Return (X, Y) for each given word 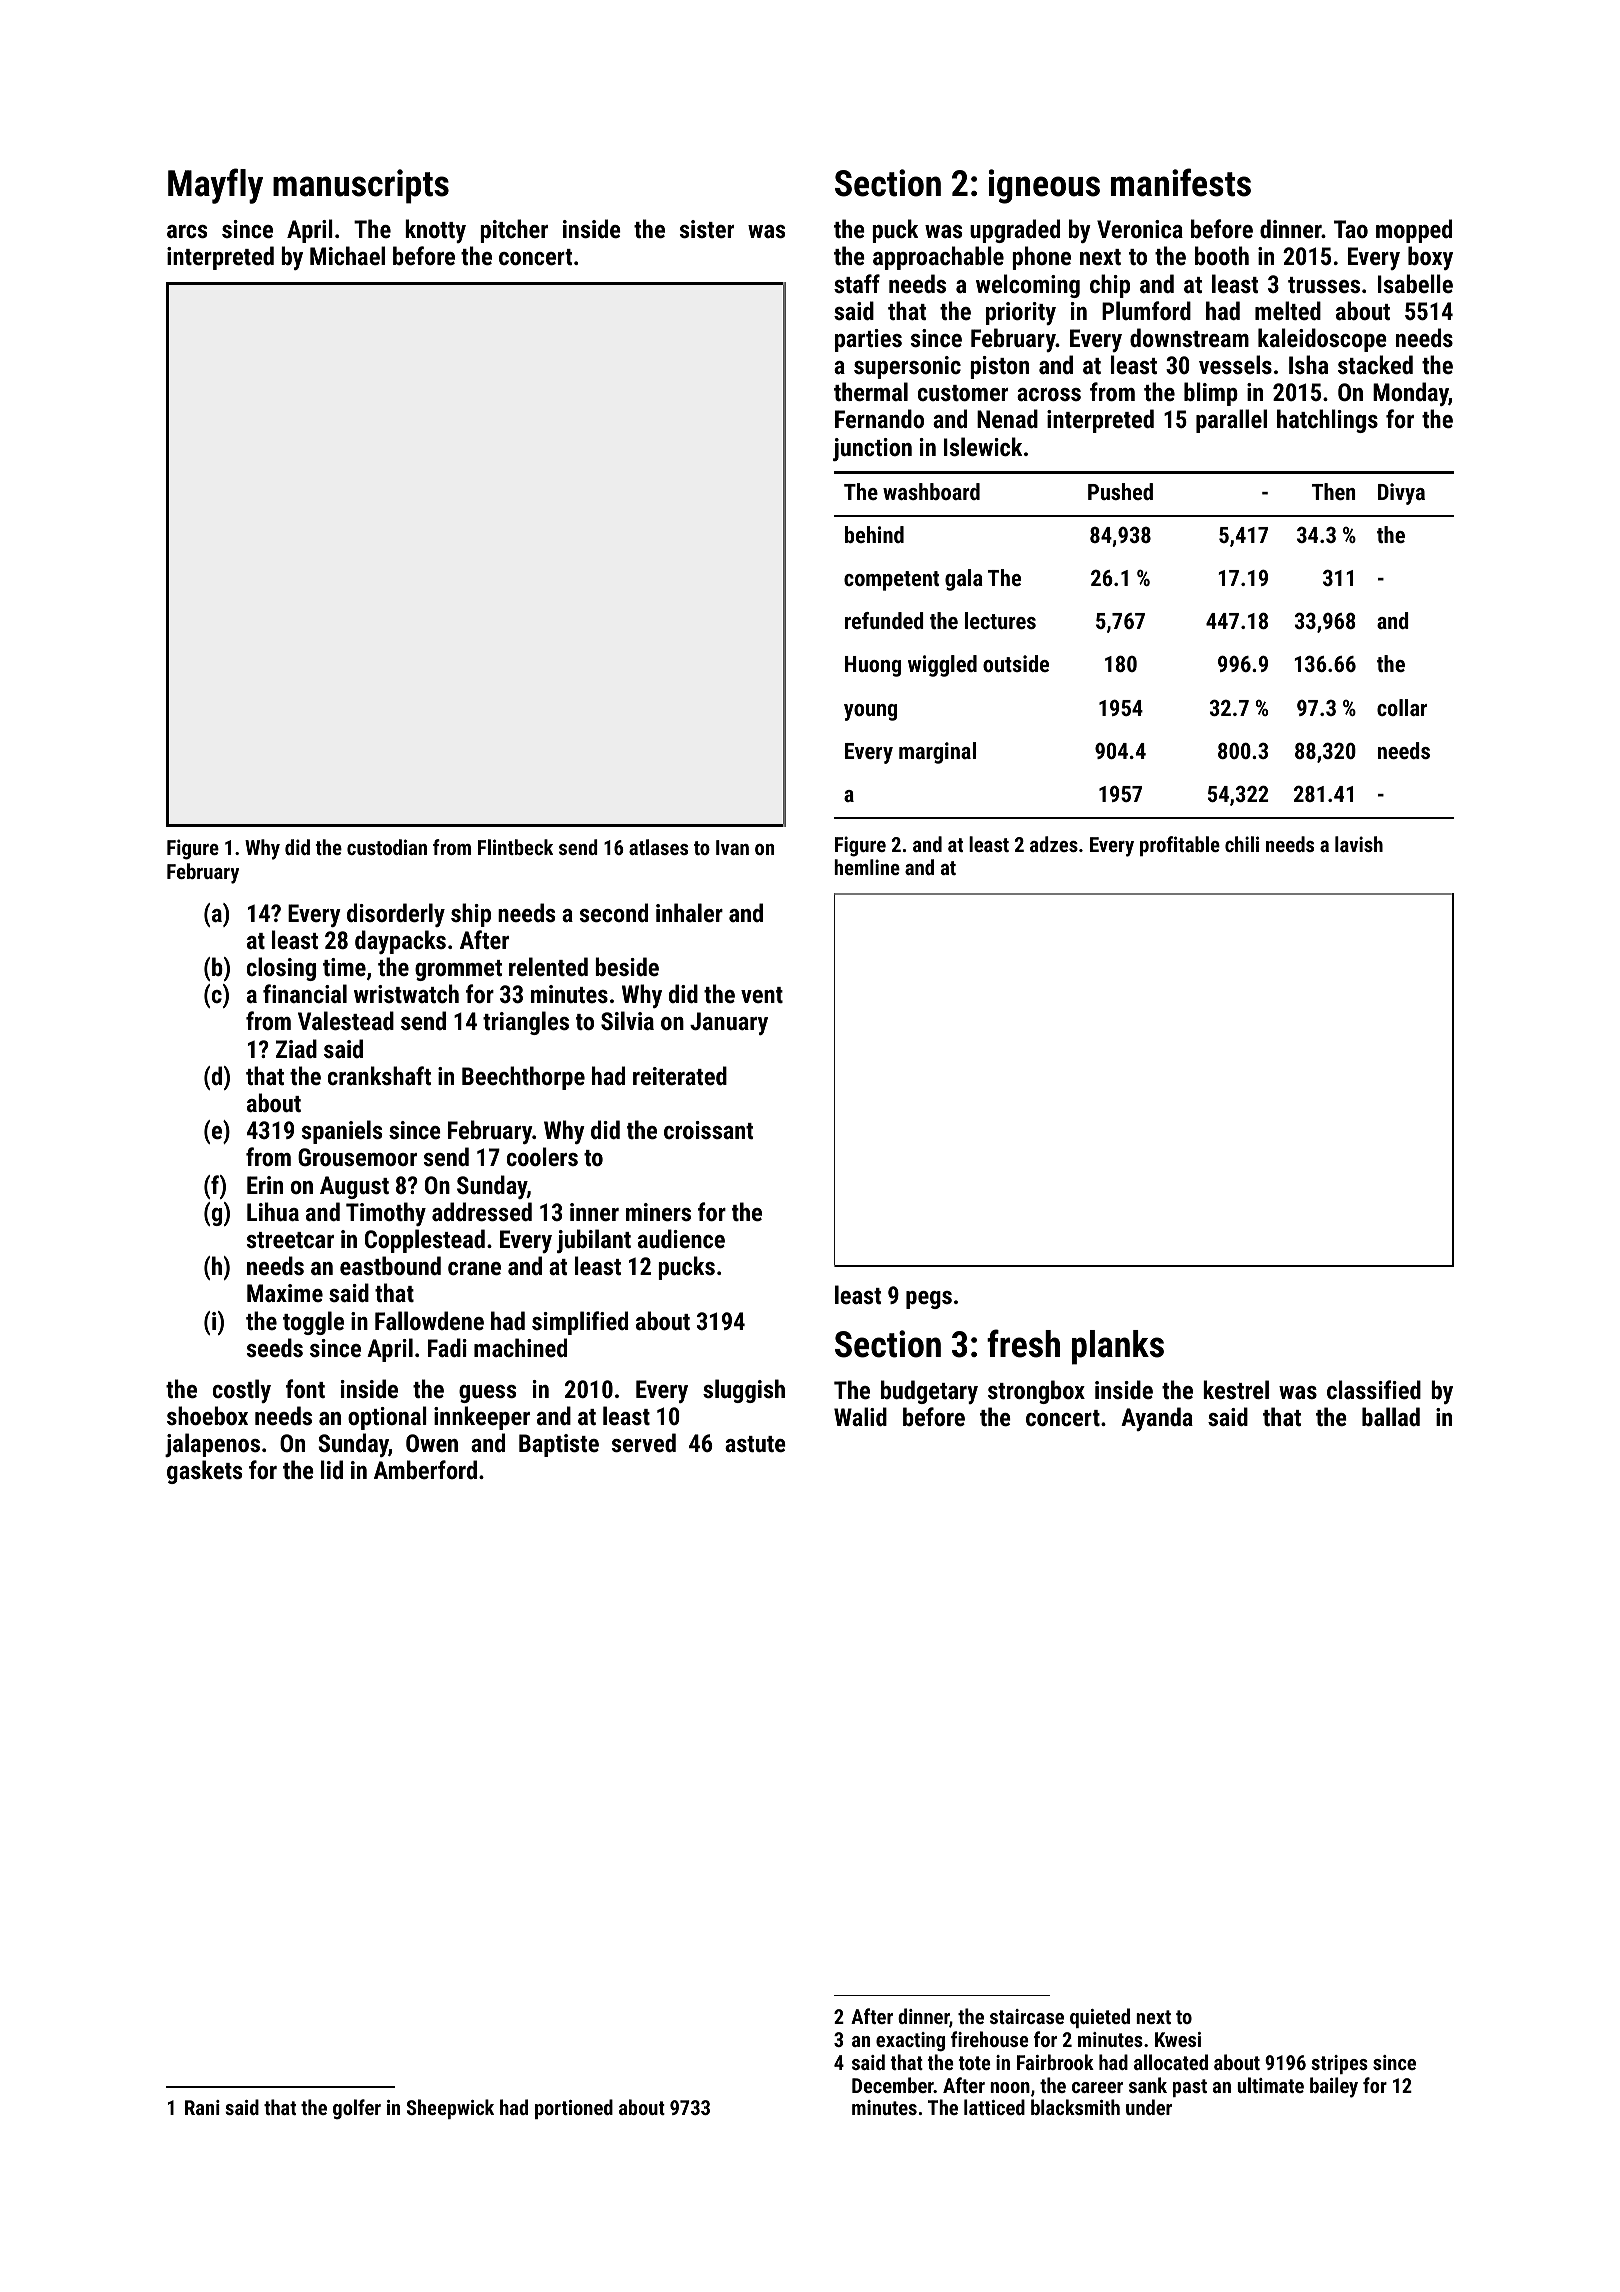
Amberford (425, 1469)
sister (707, 229)
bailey (1334, 2087)
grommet (458, 970)
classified (1374, 1389)
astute (755, 1444)
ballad (1391, 1416)
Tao (1351, 229)
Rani (202, 2107)
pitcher (514, 231)
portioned (574, 2109)
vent (762, 995)
